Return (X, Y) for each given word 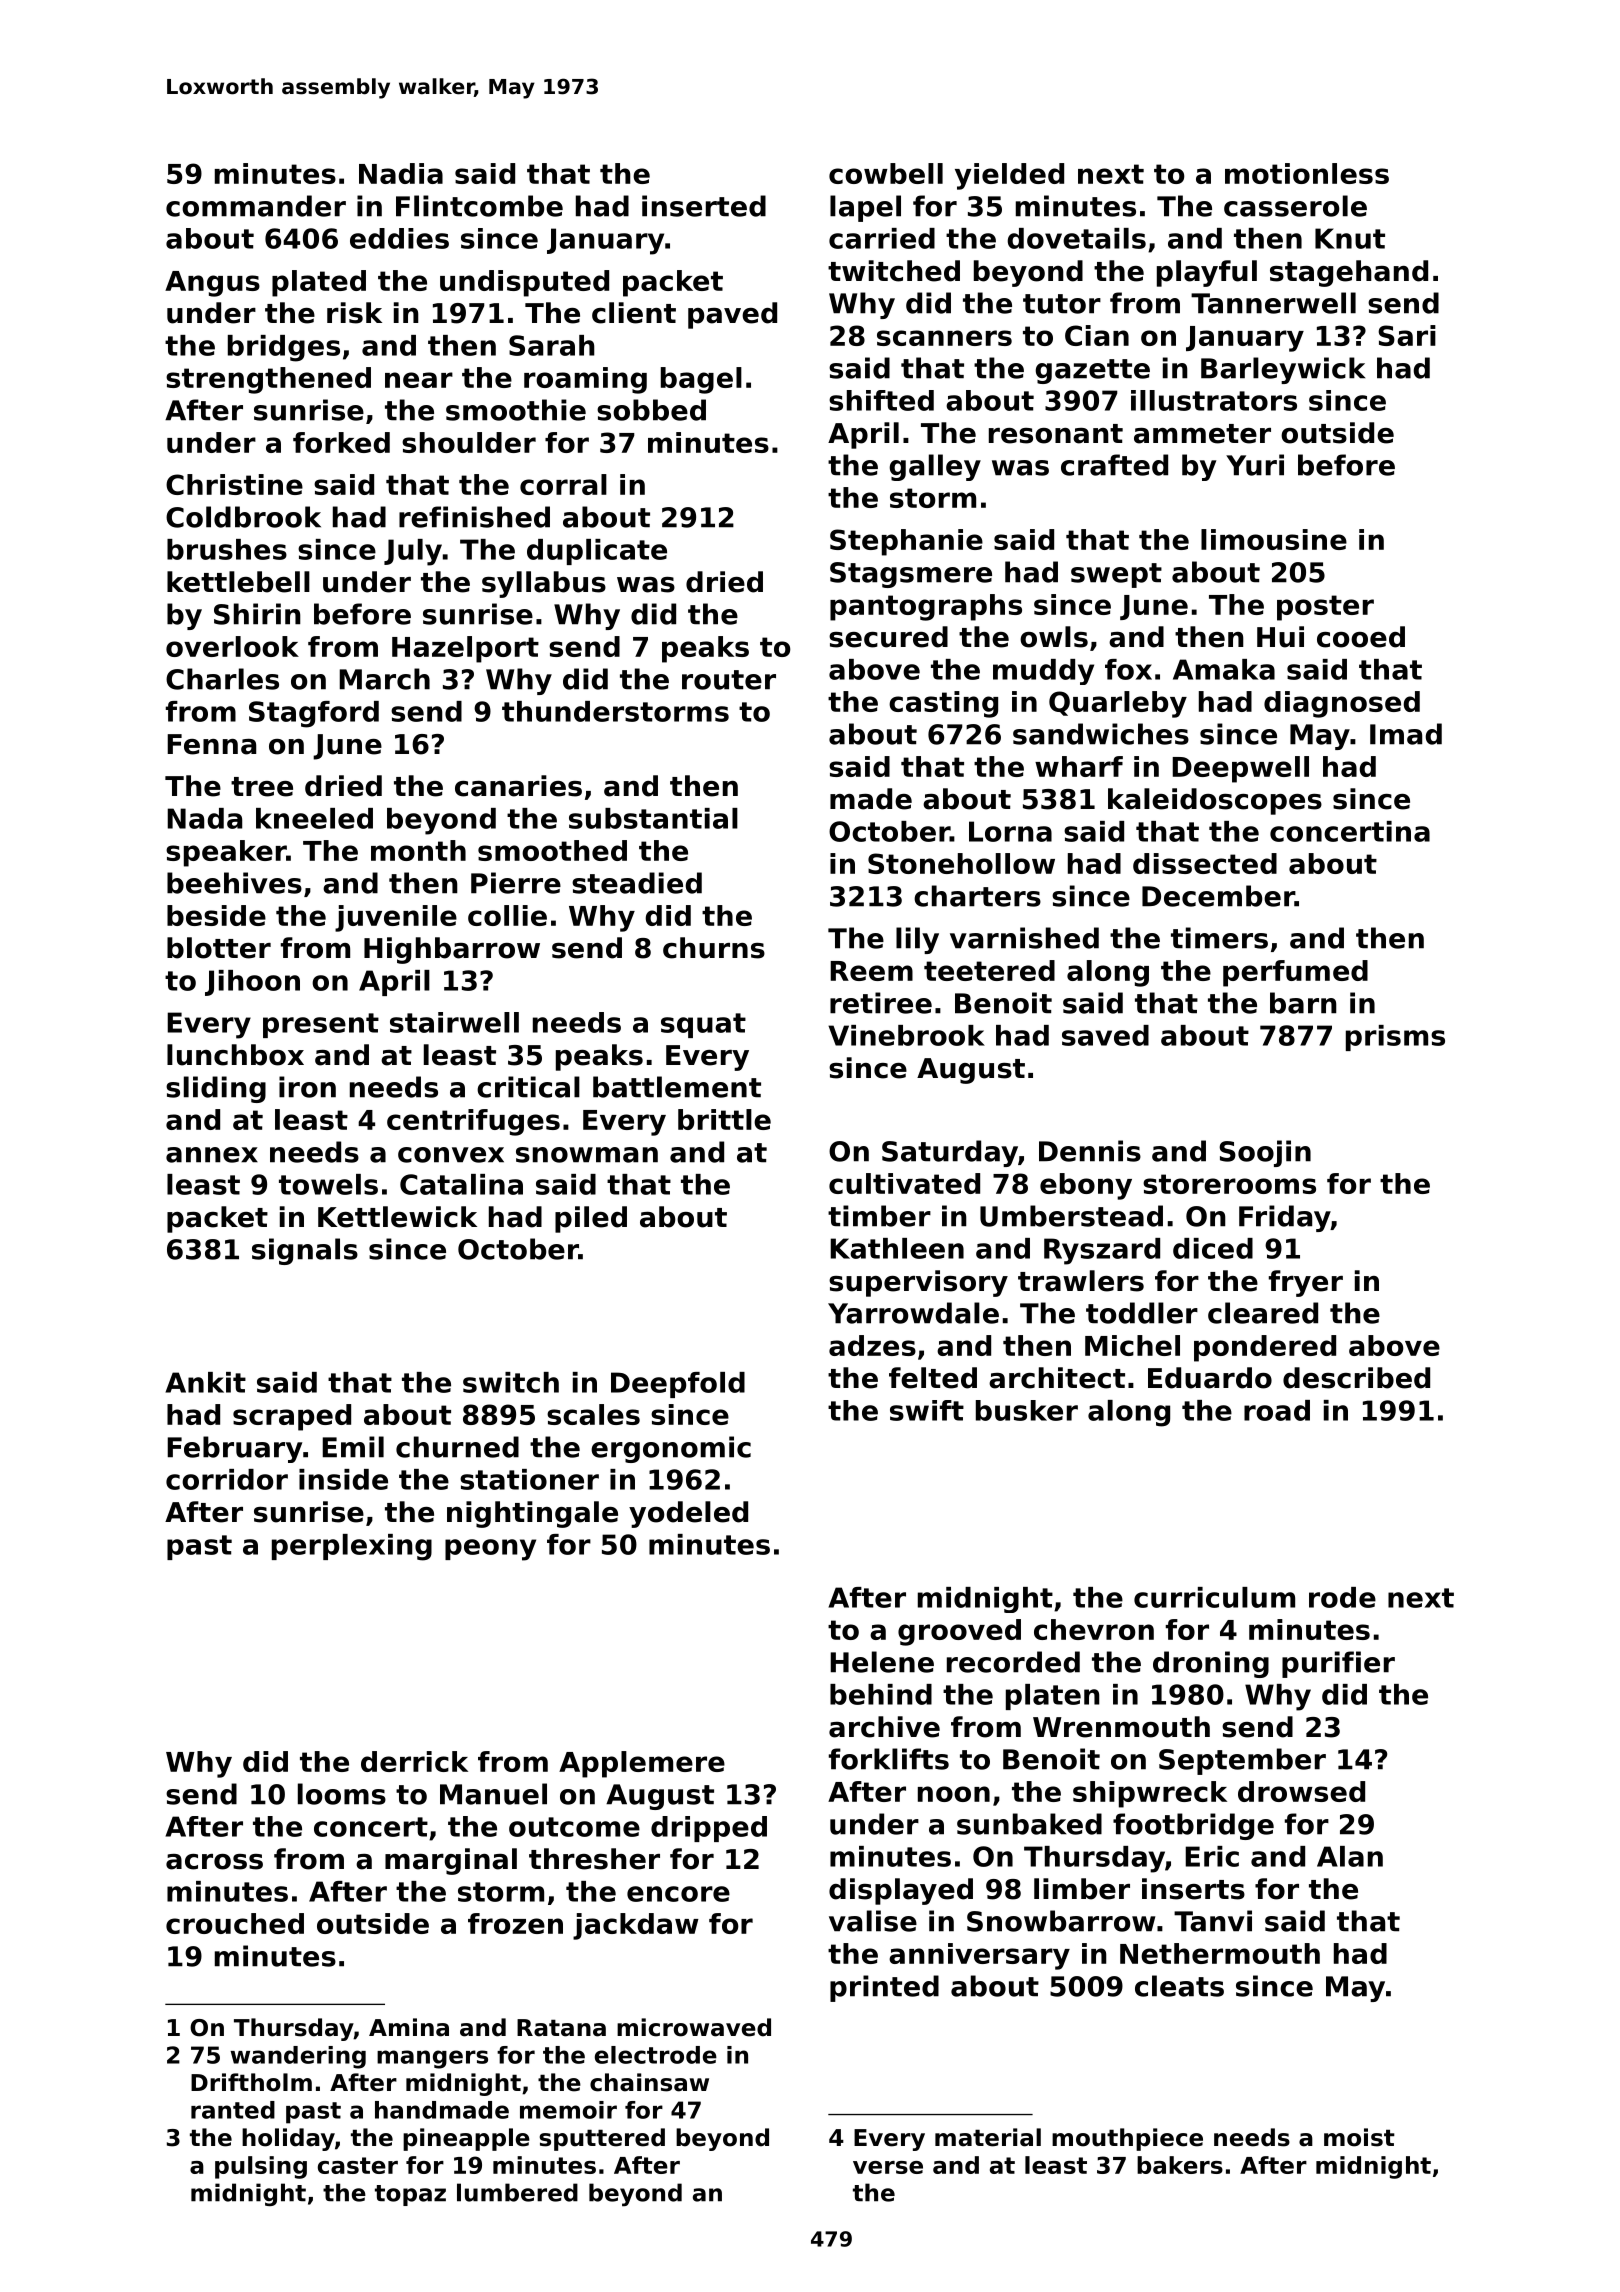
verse (888, 2167)
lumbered (517, 2192)
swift (927, 1410)
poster (1325, 608)
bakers (1180, 2165)
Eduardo (1210, 1378)
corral (563, 484)
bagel (701, 380)
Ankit (205, 1382)
